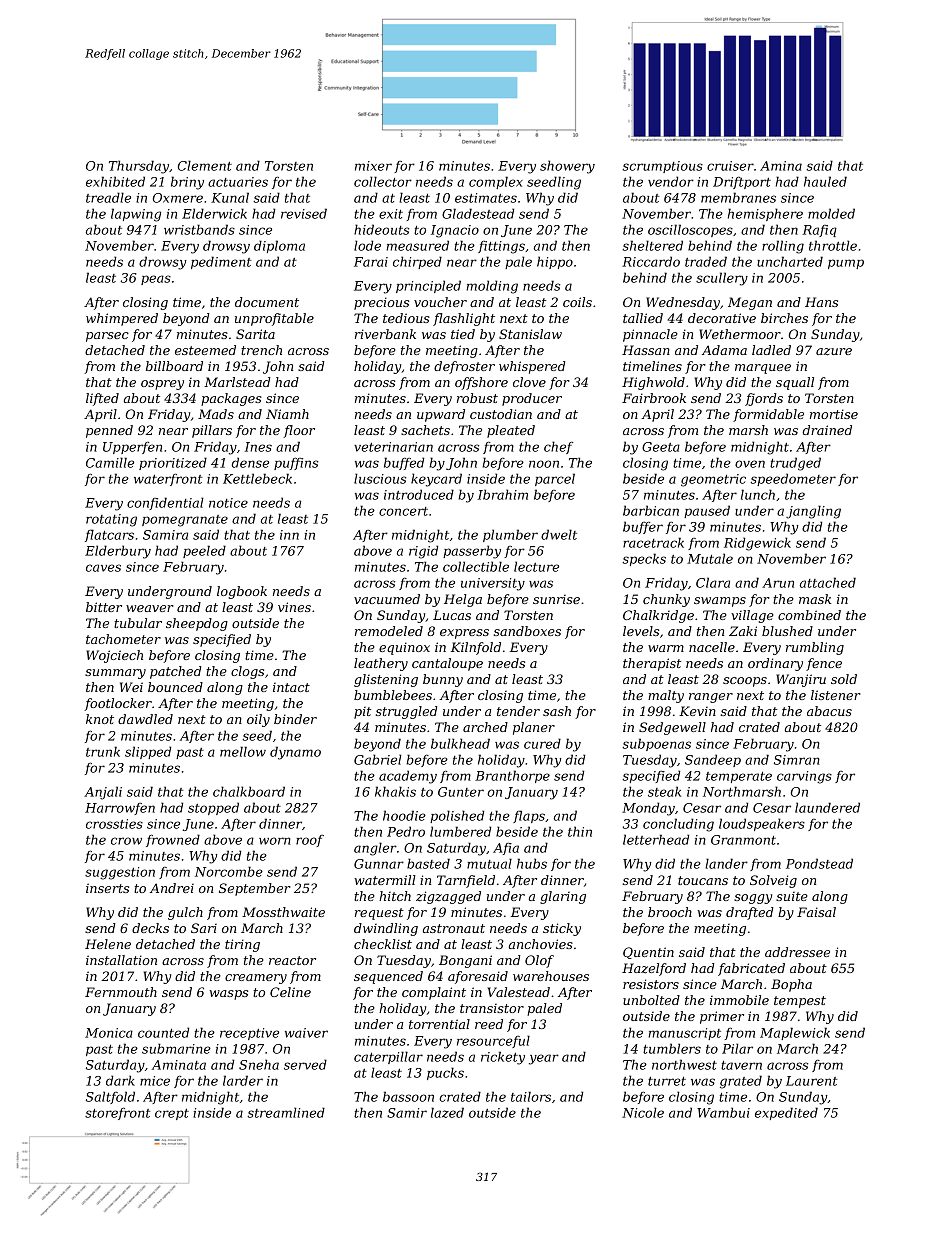 The image size is (952, 1233). Describe the element at coordinates (750, 464) in the image. I see `oven` at that location.
